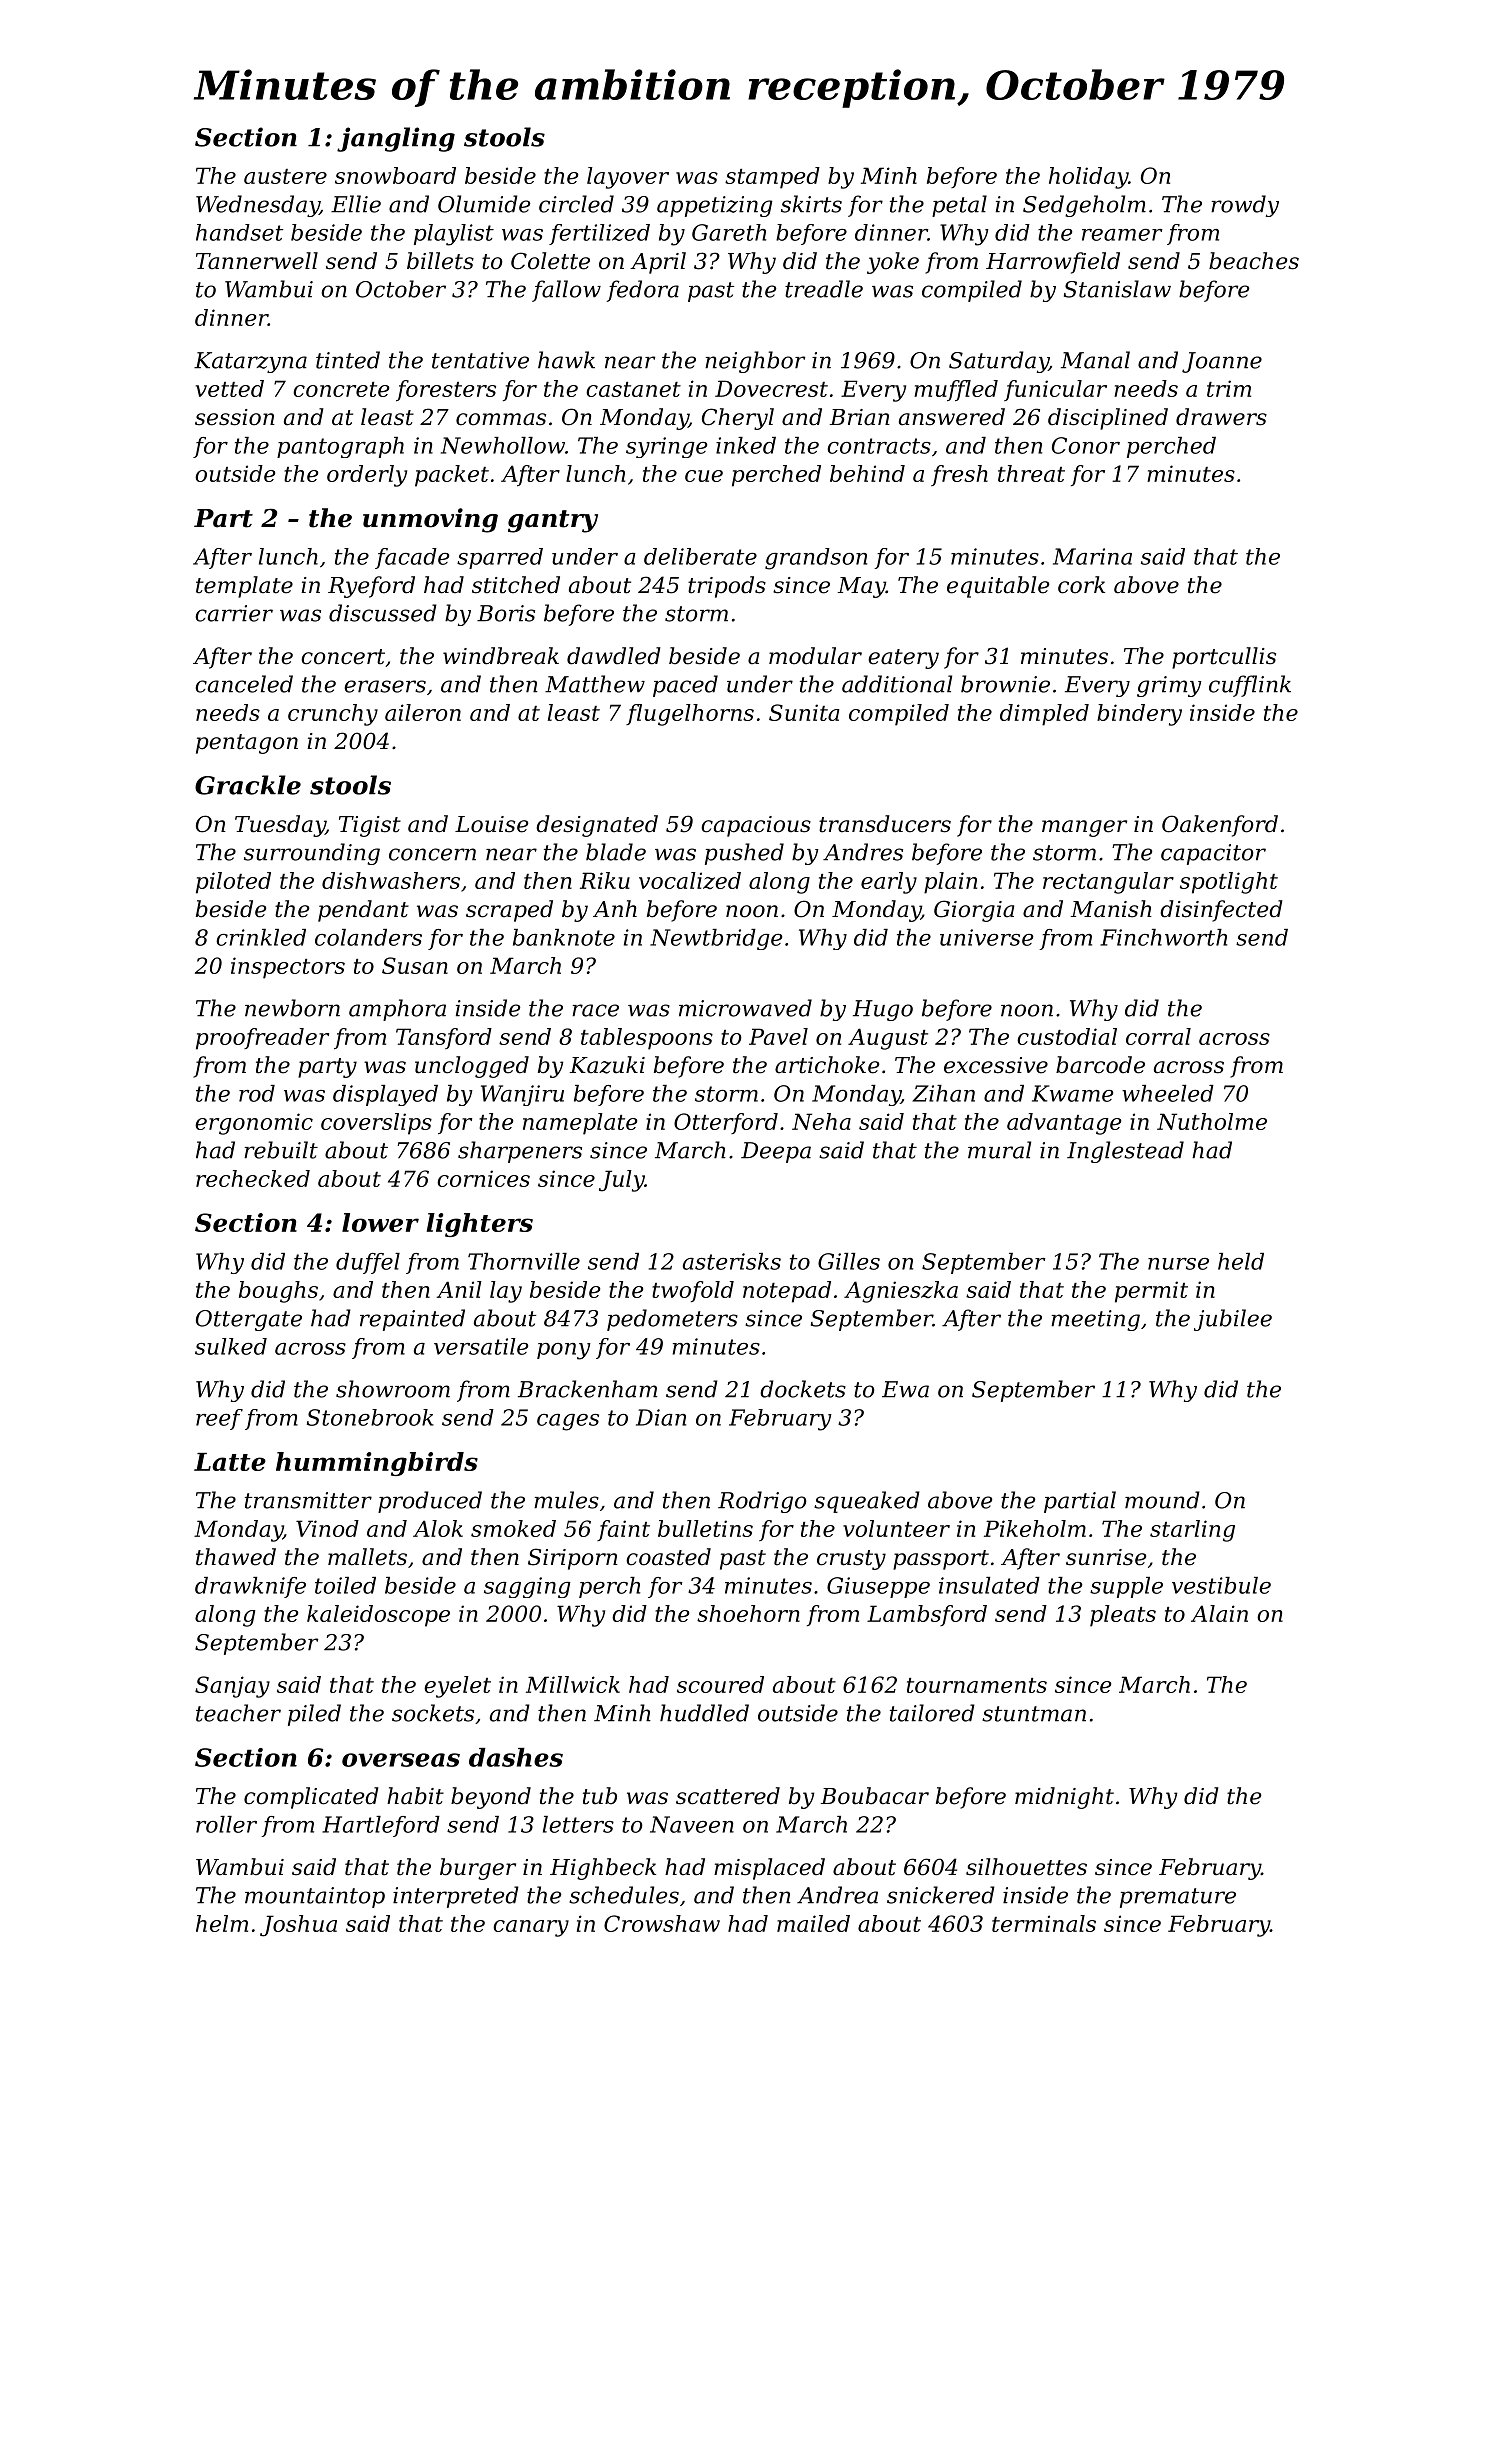 The width and height of the screenshot is (1496, 2464). I want to click on crinkled, so click(261, 937).
